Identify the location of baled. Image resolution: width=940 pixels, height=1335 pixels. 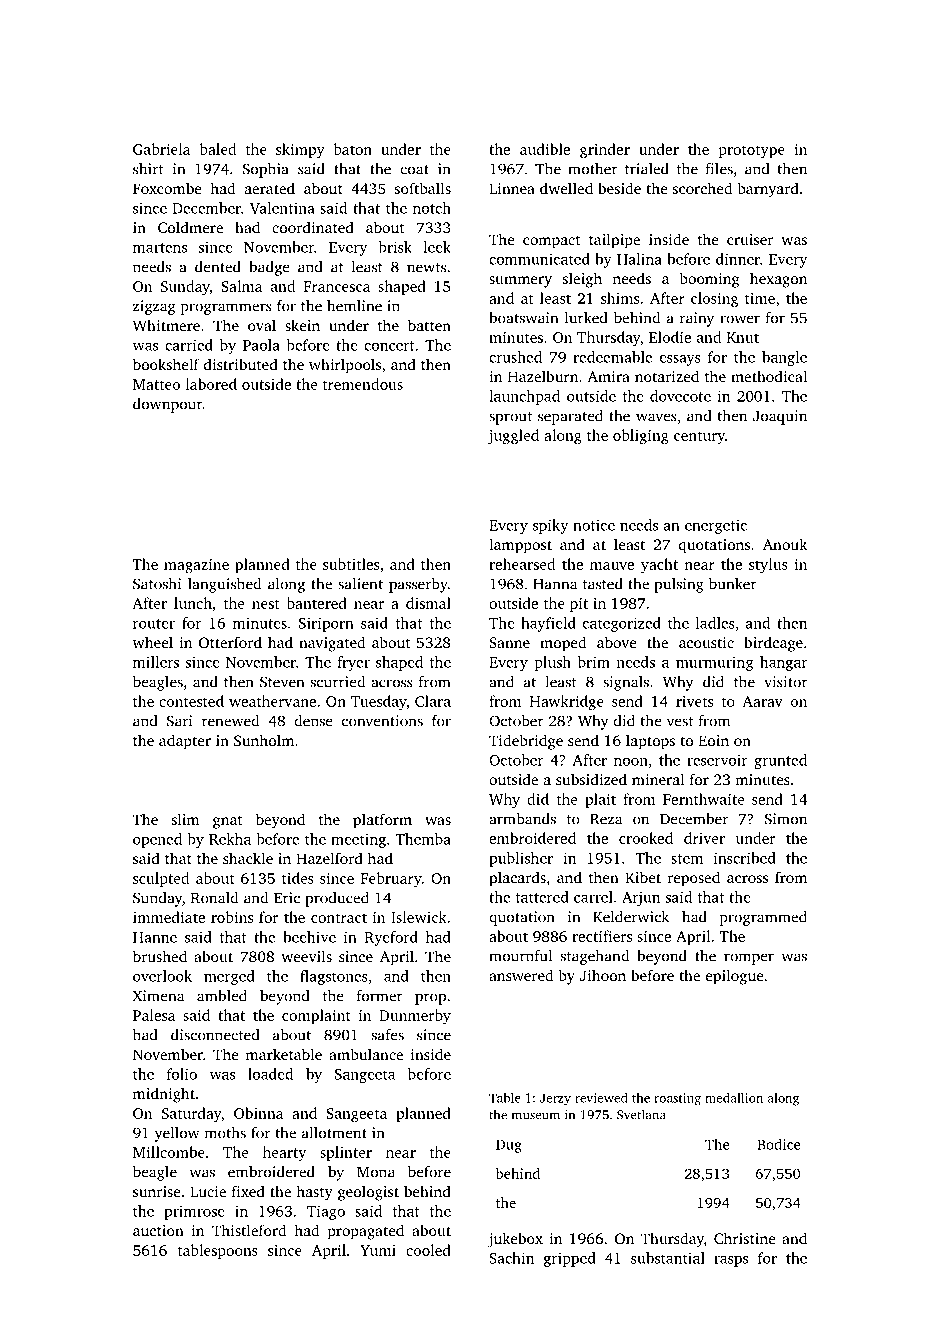
(218, 149).
